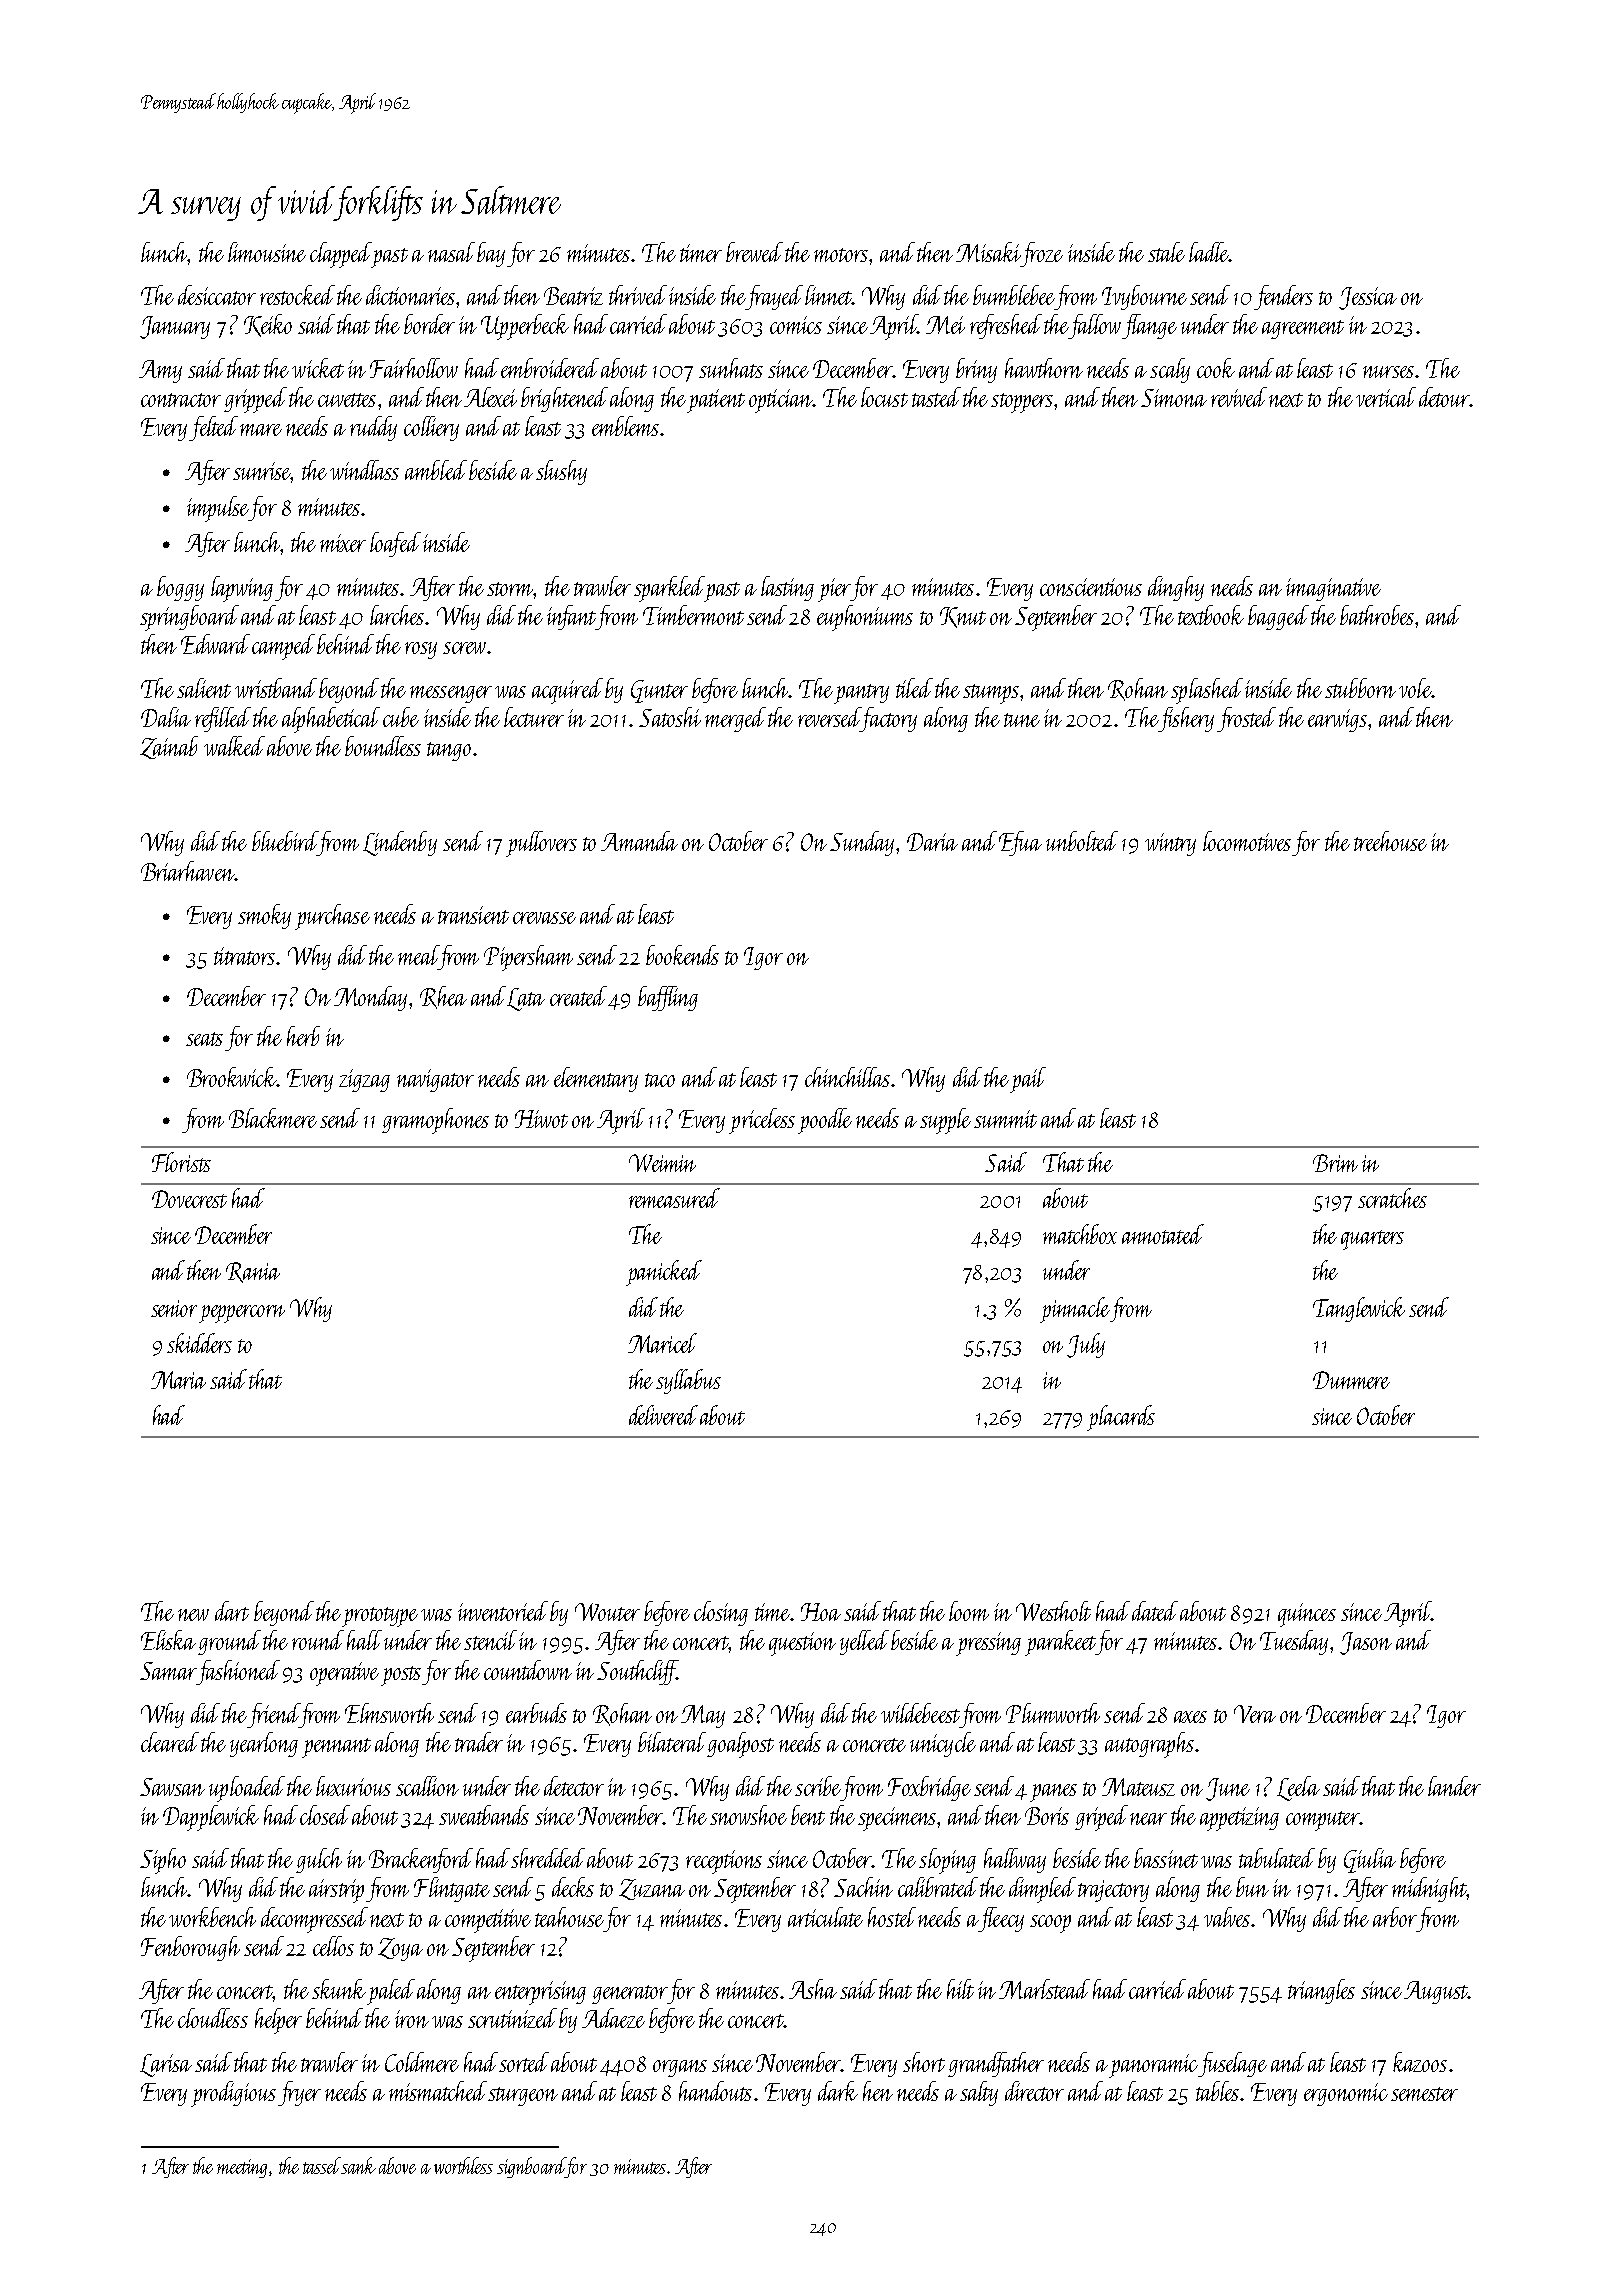  Describe the element at coordinates (283, 647) in the image. I see `camped` at that location.
